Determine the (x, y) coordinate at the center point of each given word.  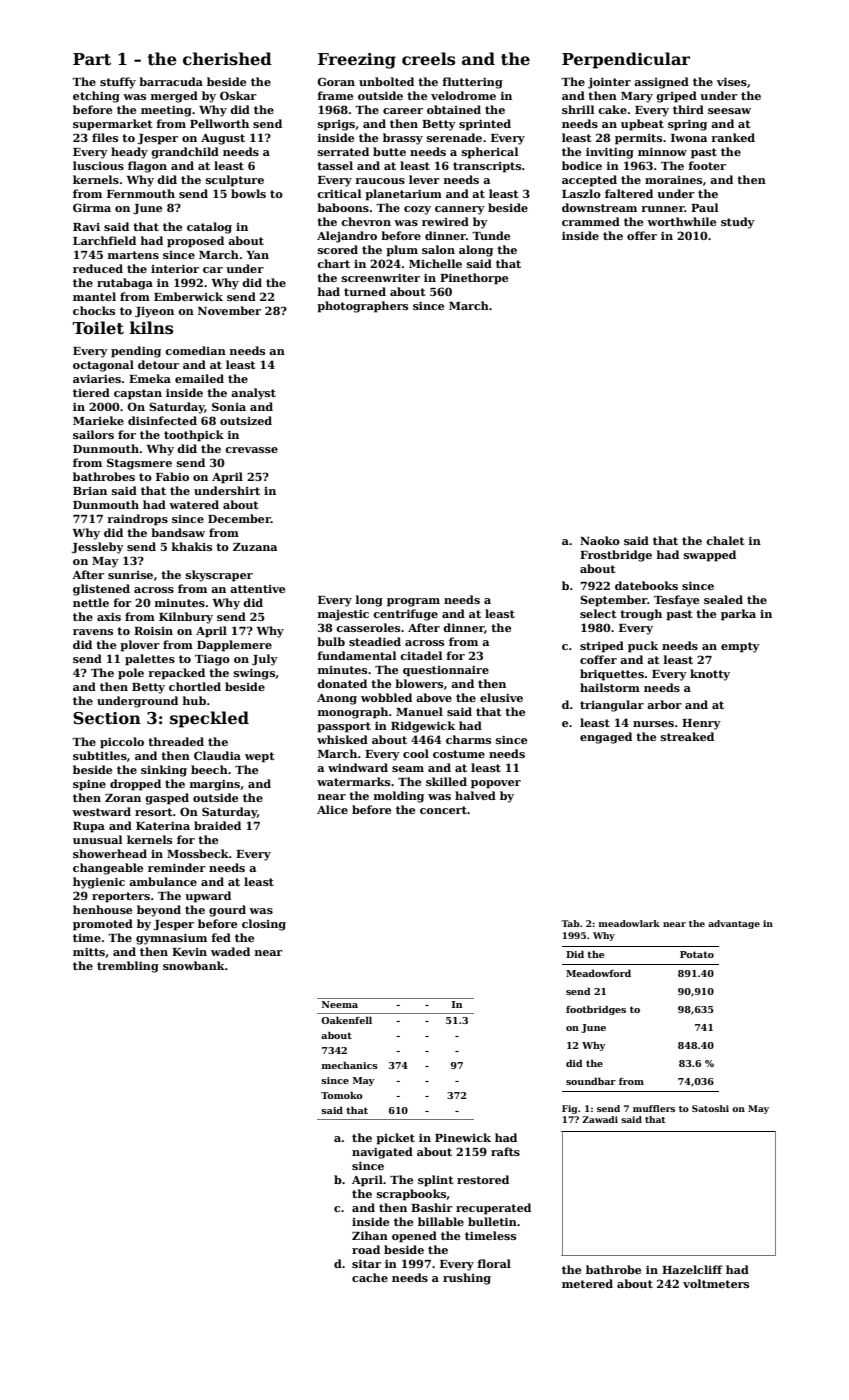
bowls (248, 193)
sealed (723, 599)
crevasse (251, 450)
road (366, 1249)
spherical (490, 153)
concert (443, 810)
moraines (673, 180)
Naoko (600, 540)
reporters (121, 897)
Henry (701, 724)
